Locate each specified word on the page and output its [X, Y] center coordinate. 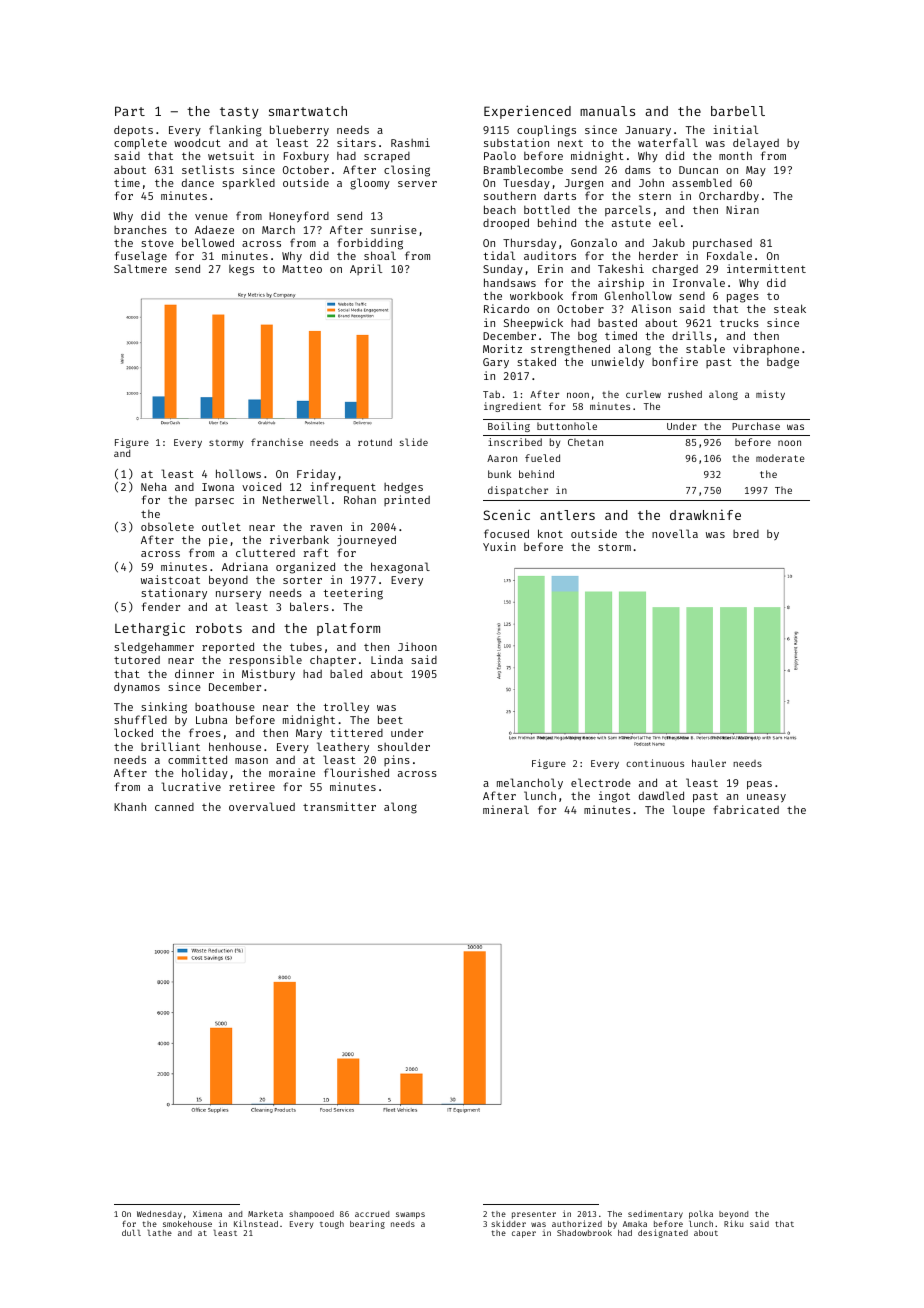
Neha [154, 486]
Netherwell [295, 499]
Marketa [265, 1214]
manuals [607, 111]
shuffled [140, 719]
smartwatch [308, 111]
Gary [496, 363]
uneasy [766, 798]
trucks [739, 322]
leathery [343, 747]
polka [701, 1215]
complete [140, 144]
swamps [410, 1215]
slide [414, 442]
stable [705, 348]
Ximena [207, 1214]
